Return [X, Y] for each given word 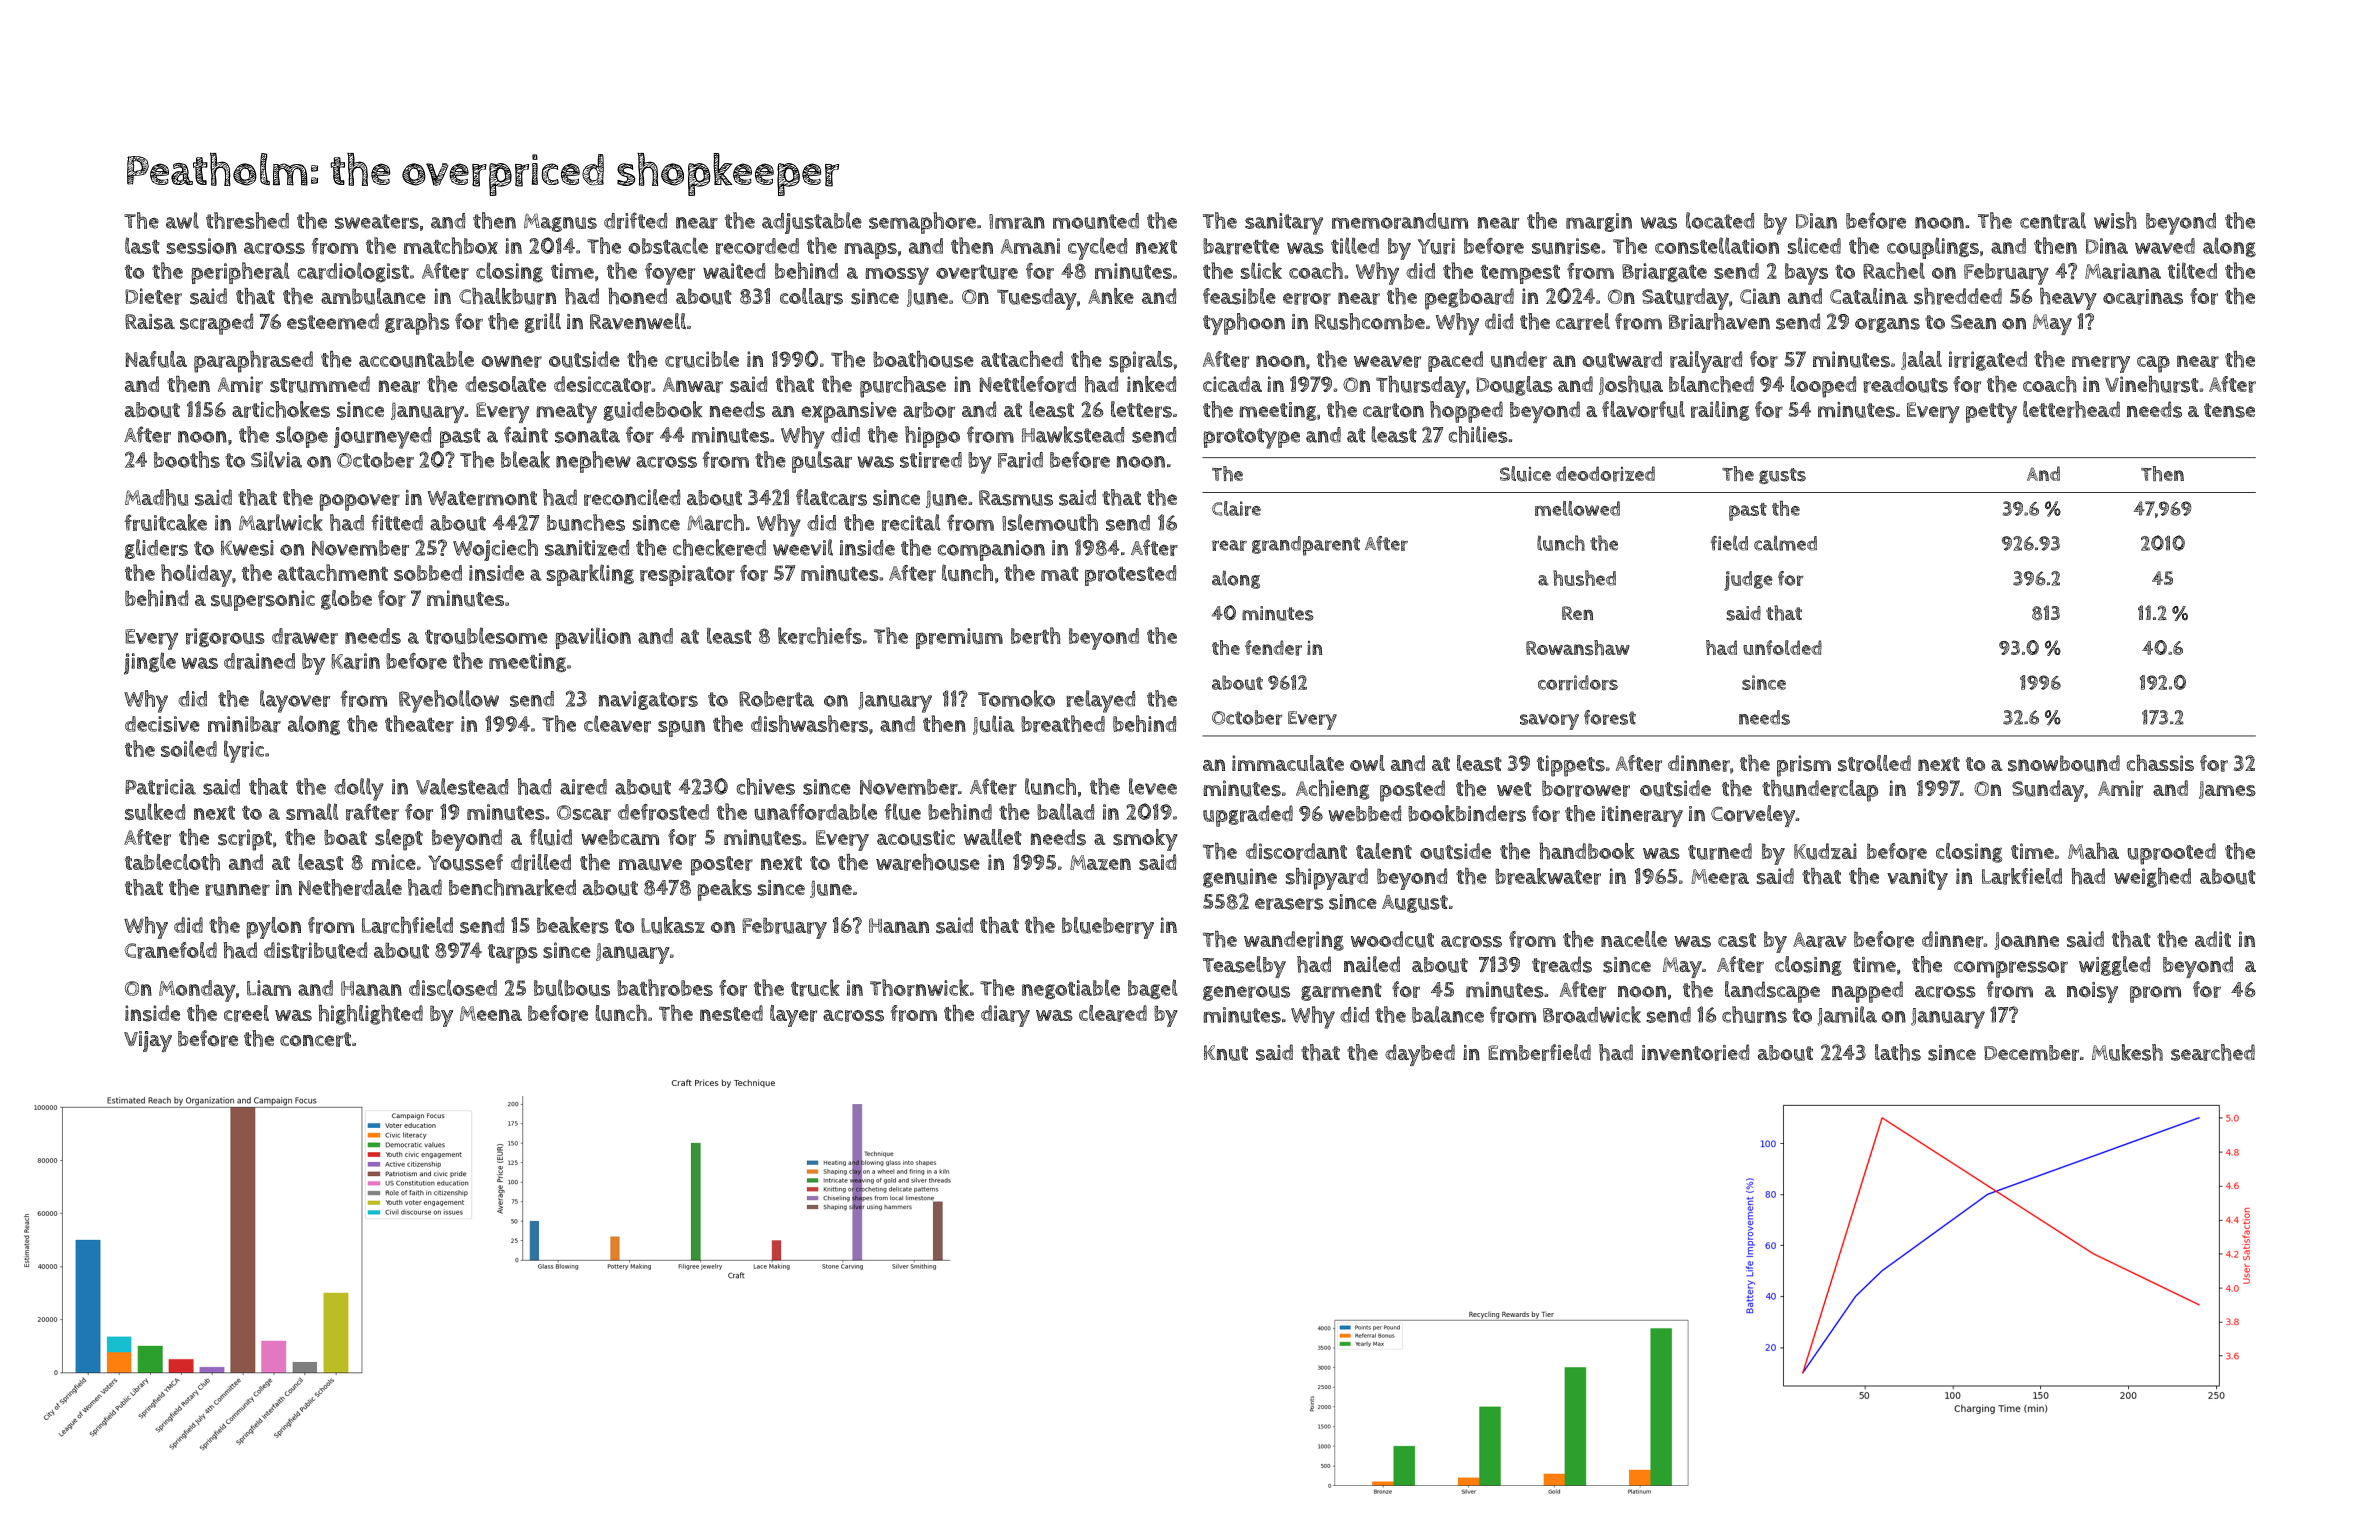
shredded [1958, 296]
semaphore [922, 223]
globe [346, 600]
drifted [635, 220]
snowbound [2064, 763]
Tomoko [1016, 698]
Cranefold [171, 950]
